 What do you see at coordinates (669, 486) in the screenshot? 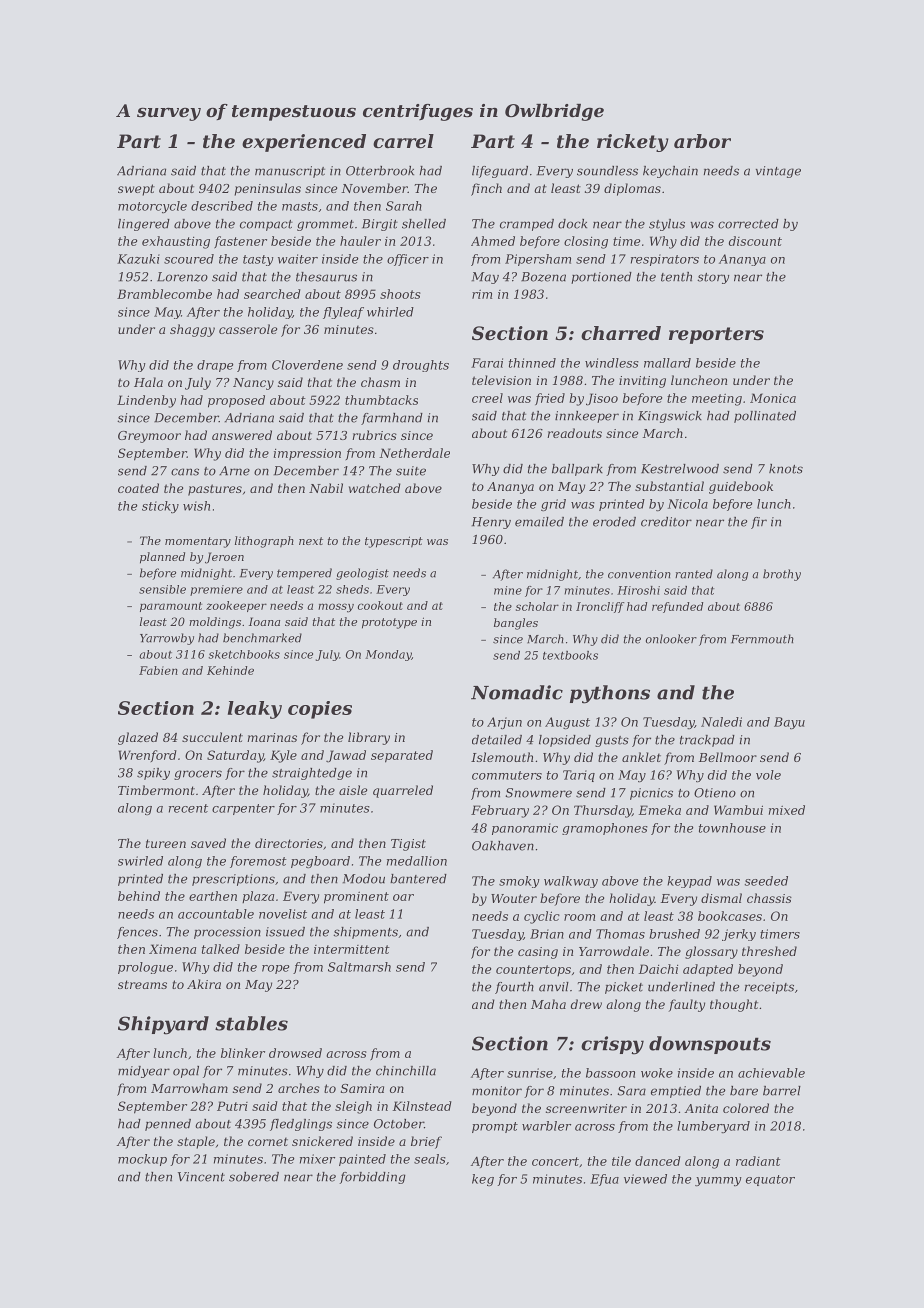
I see `substantial` at bounding box center [669, 486].
